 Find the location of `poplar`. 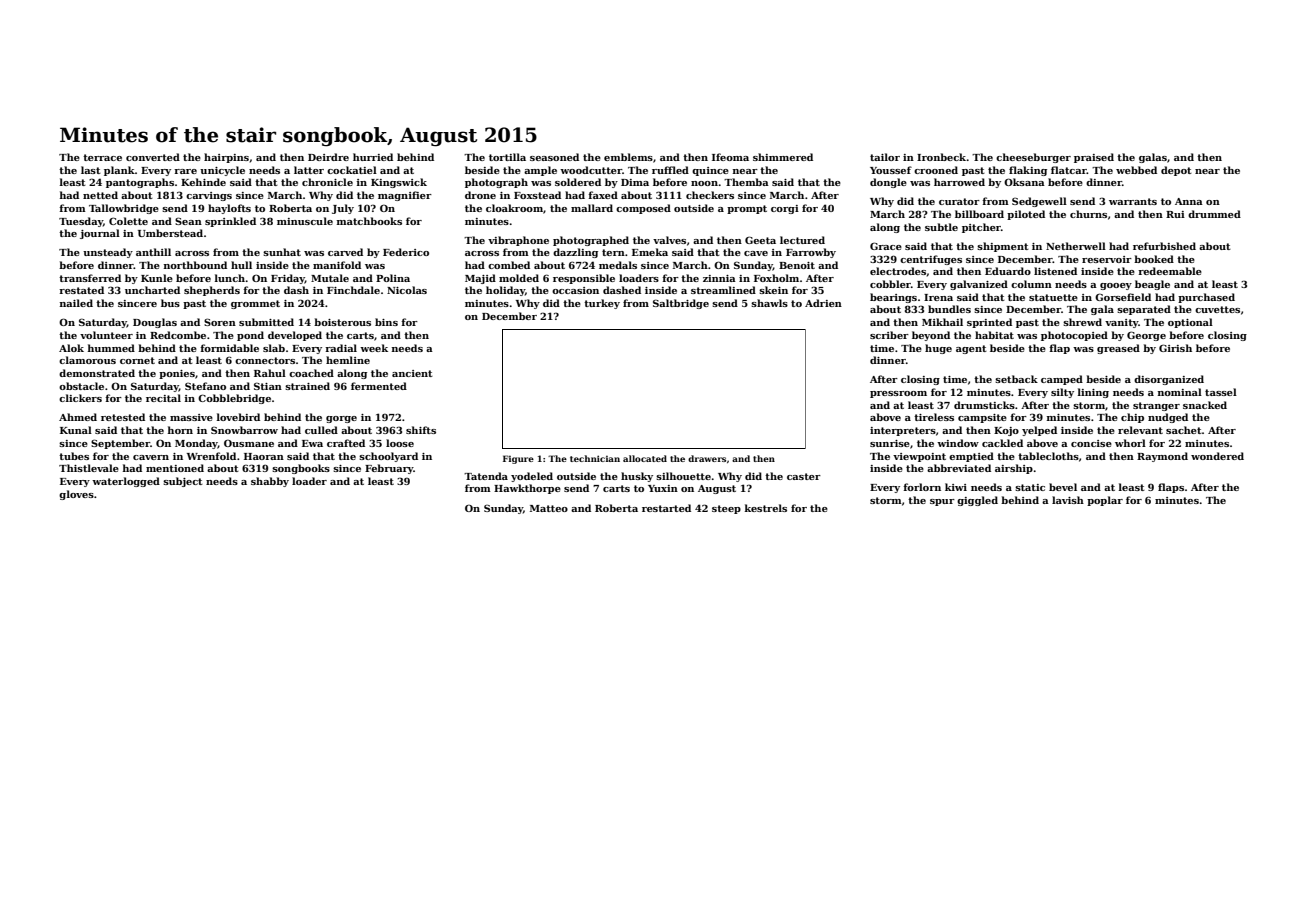

poplar is located at coordinates (1105, 501).
